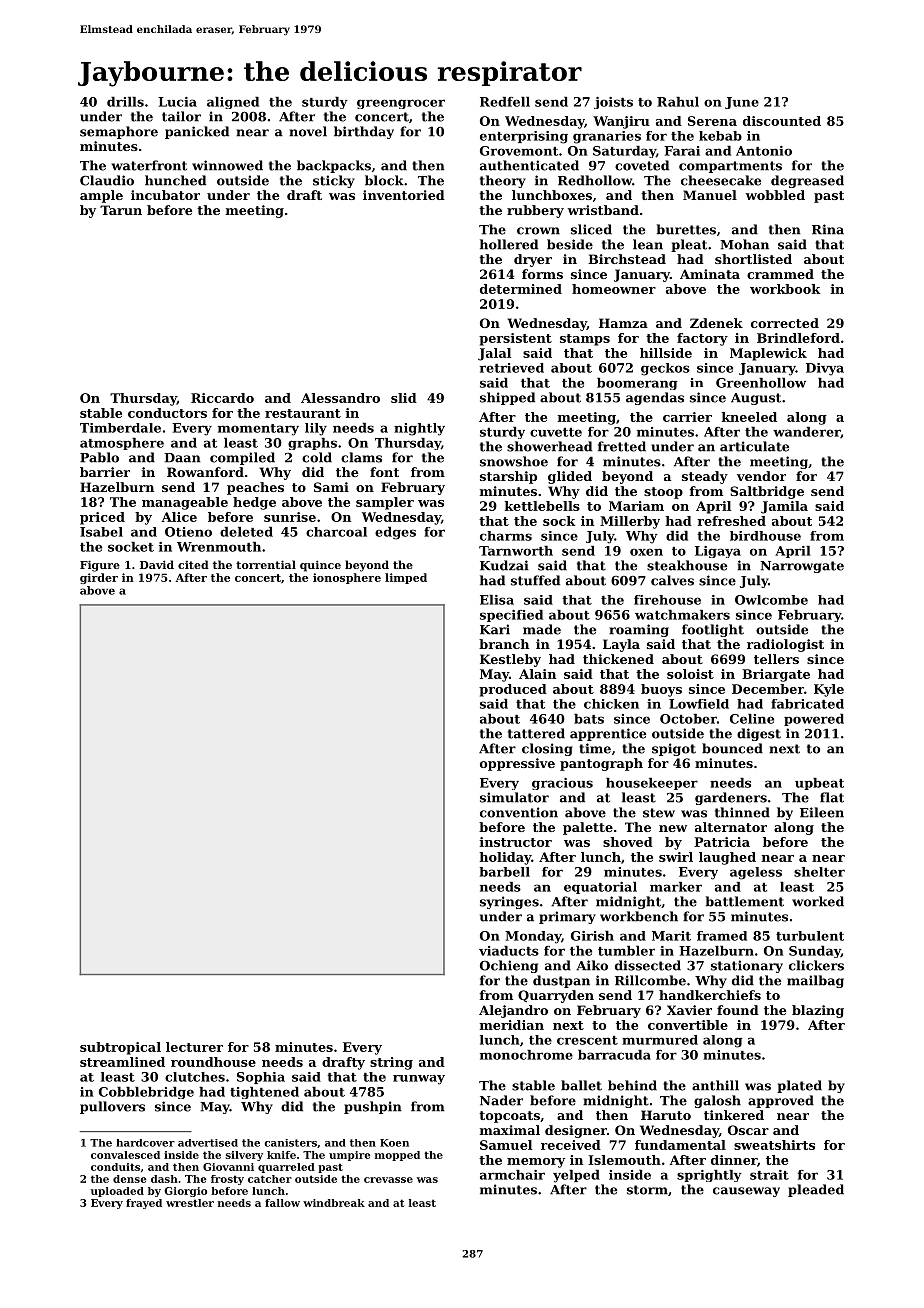  Describe the element at coordinates (621, 122) in the screenshot. I see `Wanjiru` at that location.
